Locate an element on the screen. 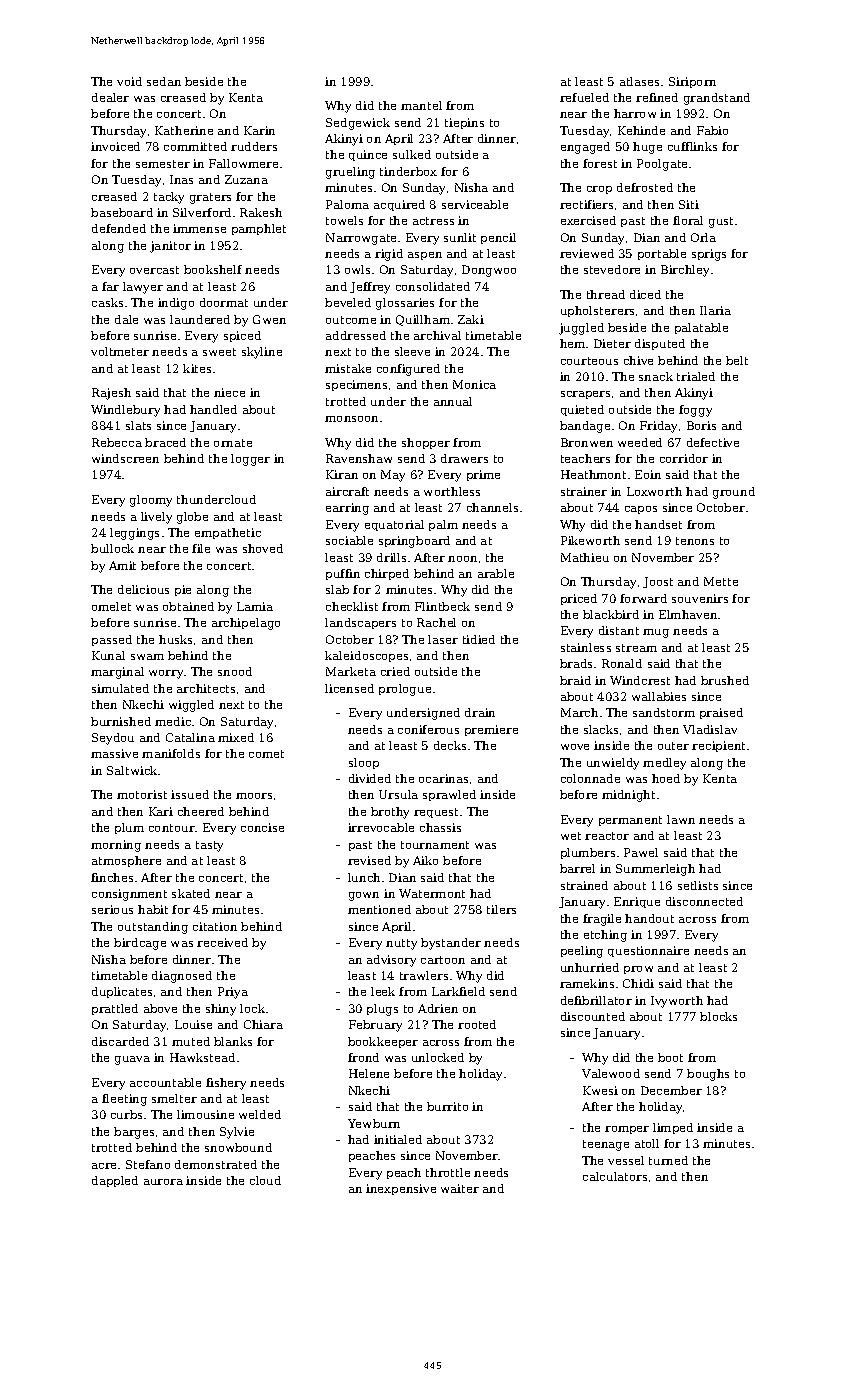 Image resolution: width=849 pixels, height=1400 pixels. annual is located at coordinates (453, 401).
